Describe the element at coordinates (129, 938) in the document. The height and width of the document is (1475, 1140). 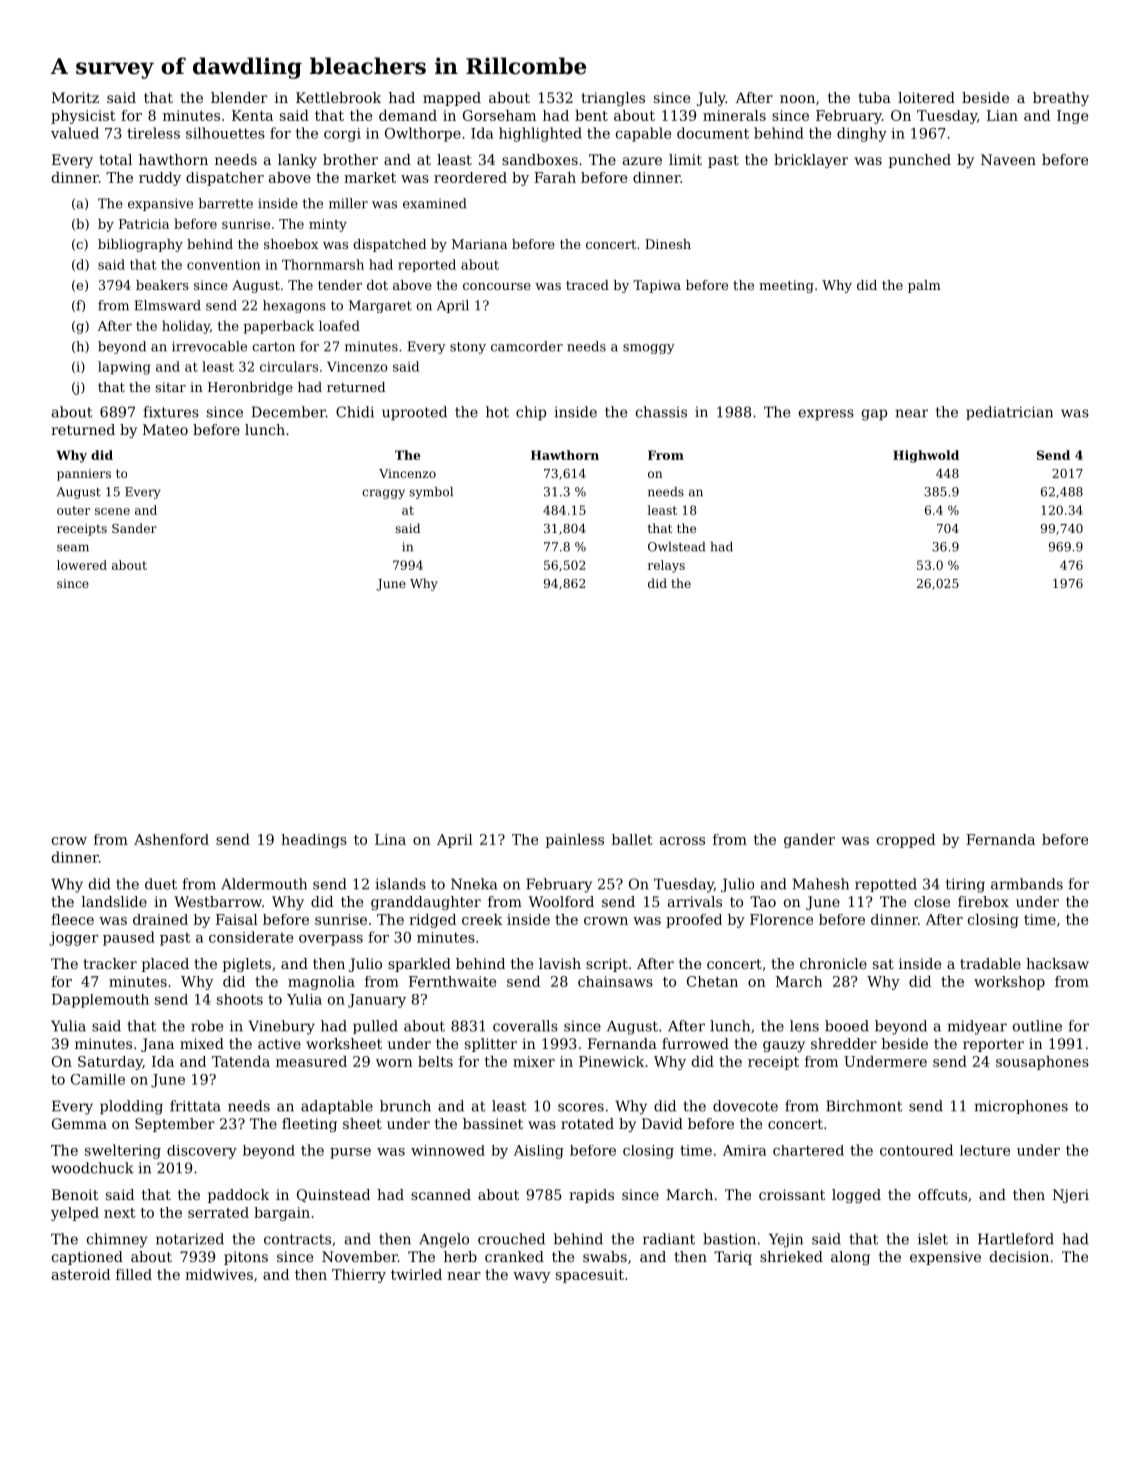
I see `paused` at that location.
